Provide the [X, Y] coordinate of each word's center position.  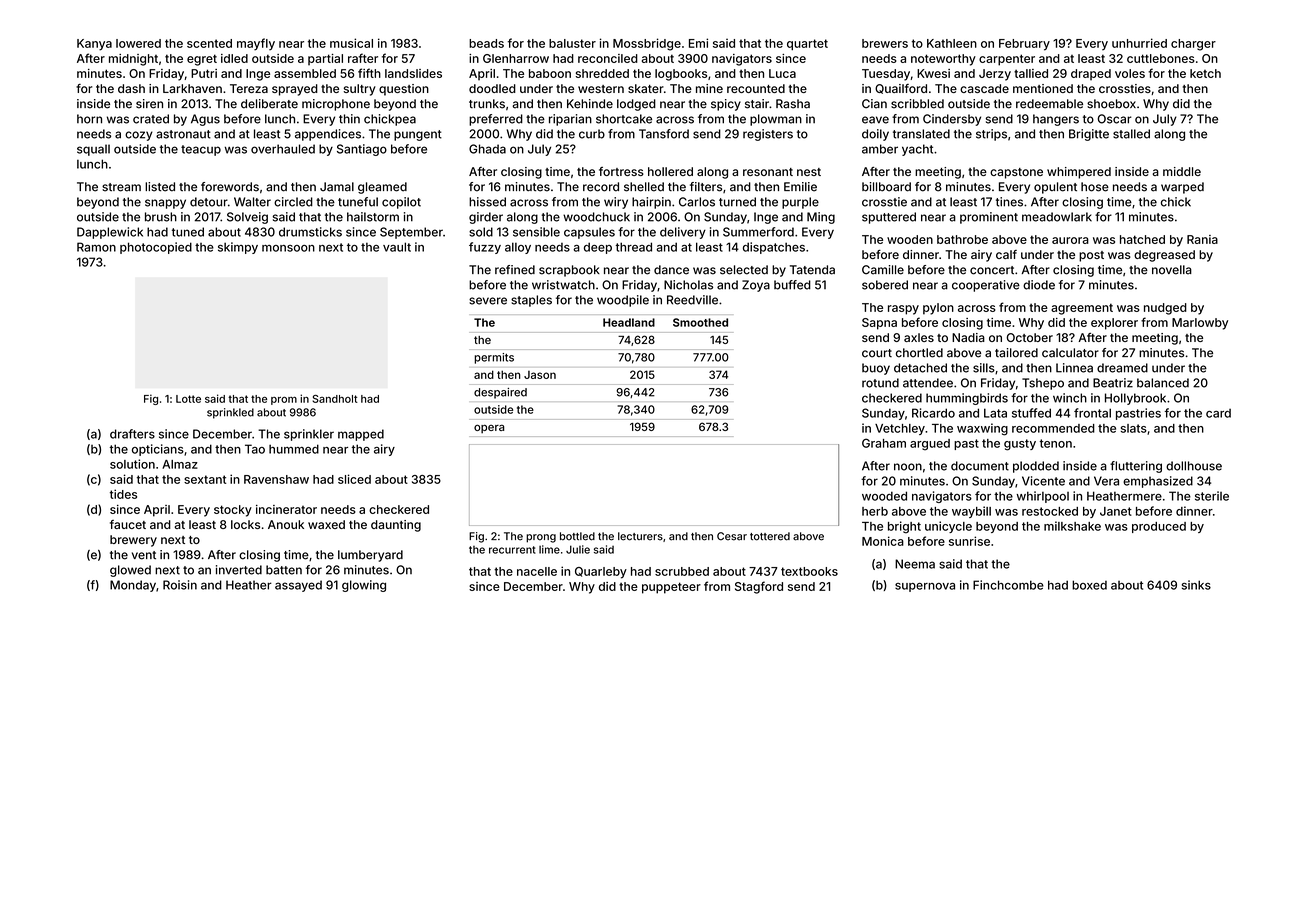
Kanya [94, 45]
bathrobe [962, 239]
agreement [1082, 309]
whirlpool [1042, 497]
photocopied [156, 248]
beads [486, 43]
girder [486, 218]
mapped [361, 435]
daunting [396, 526]
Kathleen [952, 43]
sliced [354, 479]
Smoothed [700, 322]
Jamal [337, 187]
